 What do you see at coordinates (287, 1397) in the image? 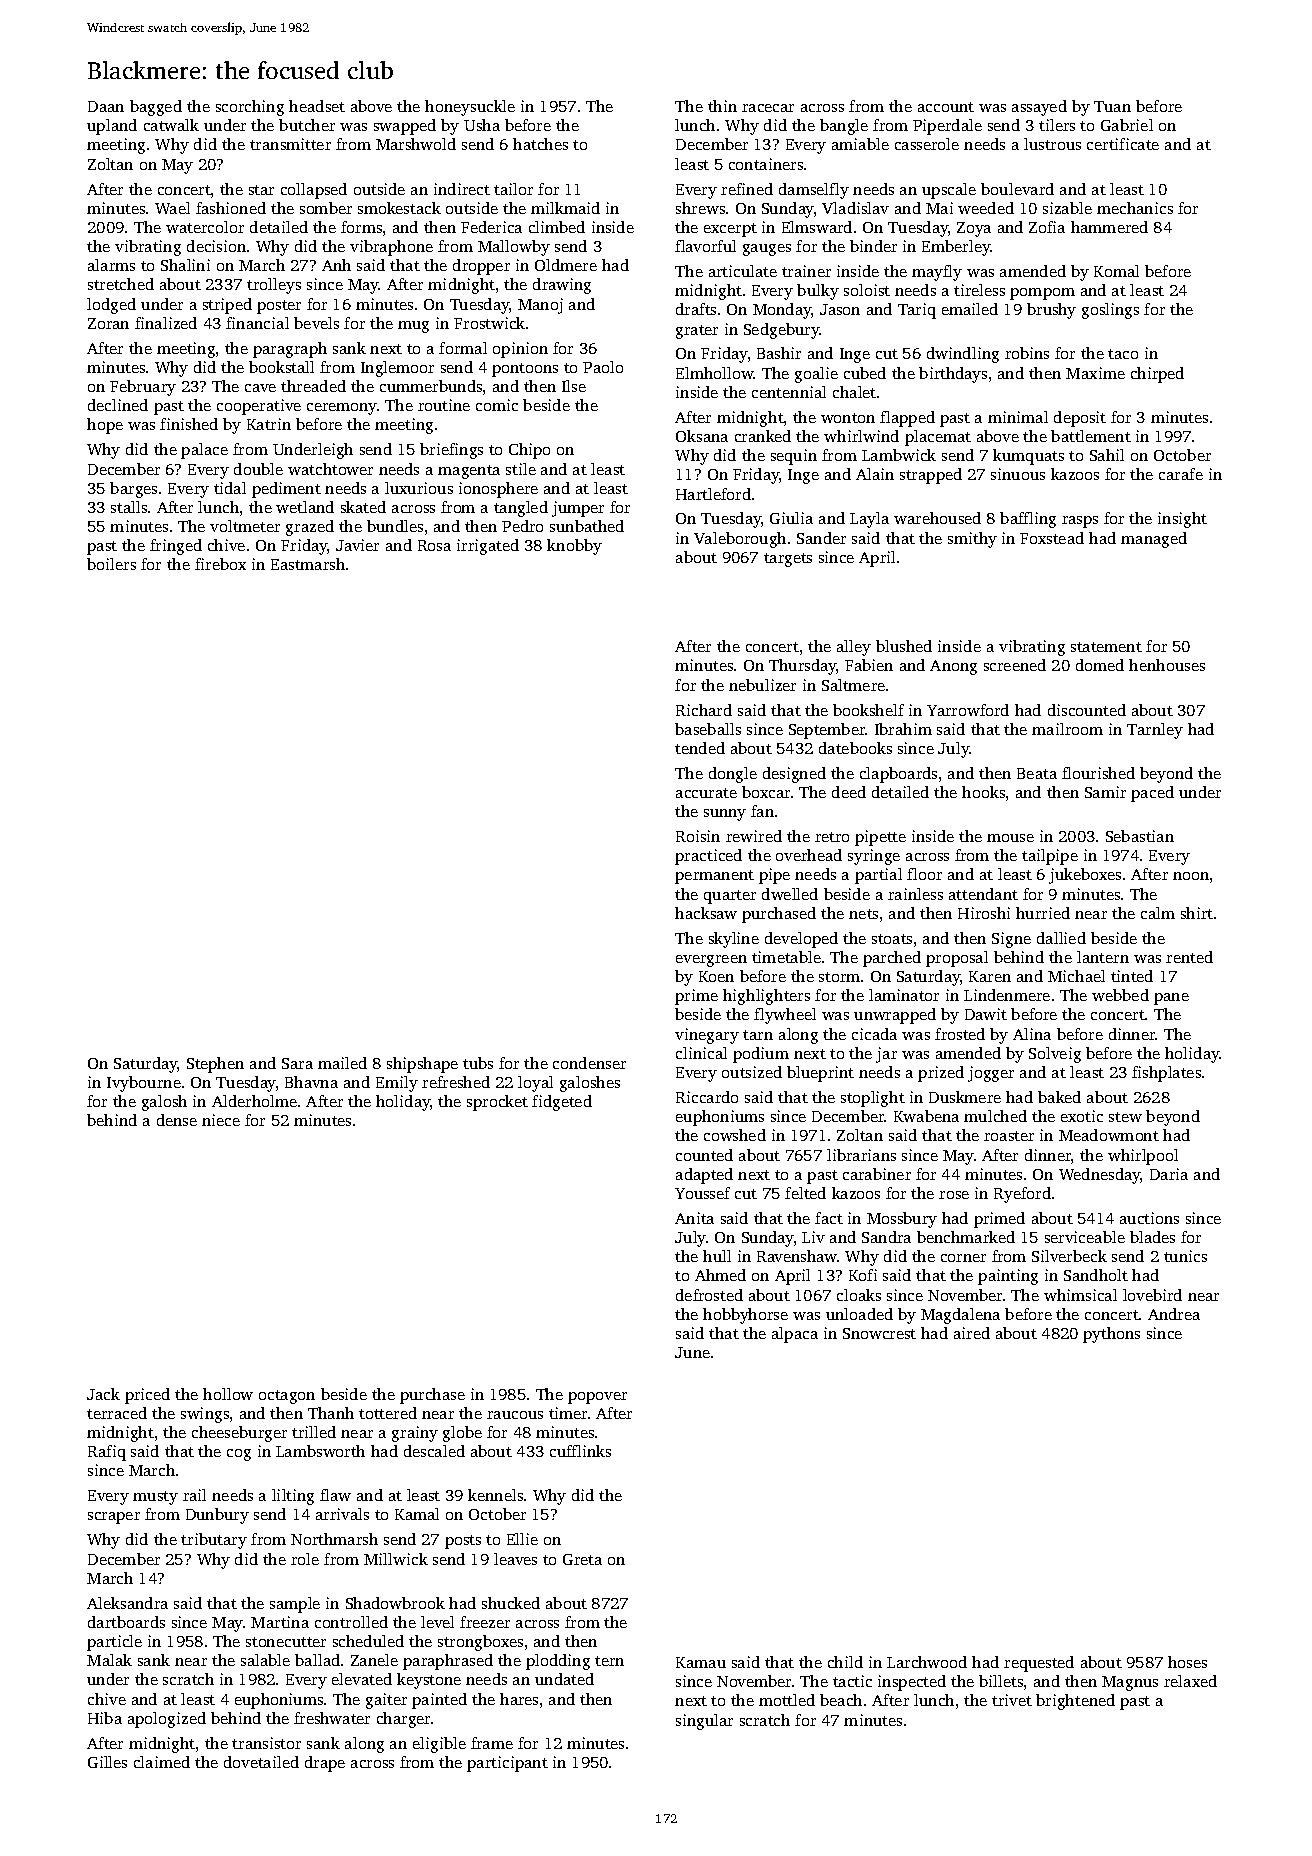
I see `octagon` at bounding box center [287, 1397].
